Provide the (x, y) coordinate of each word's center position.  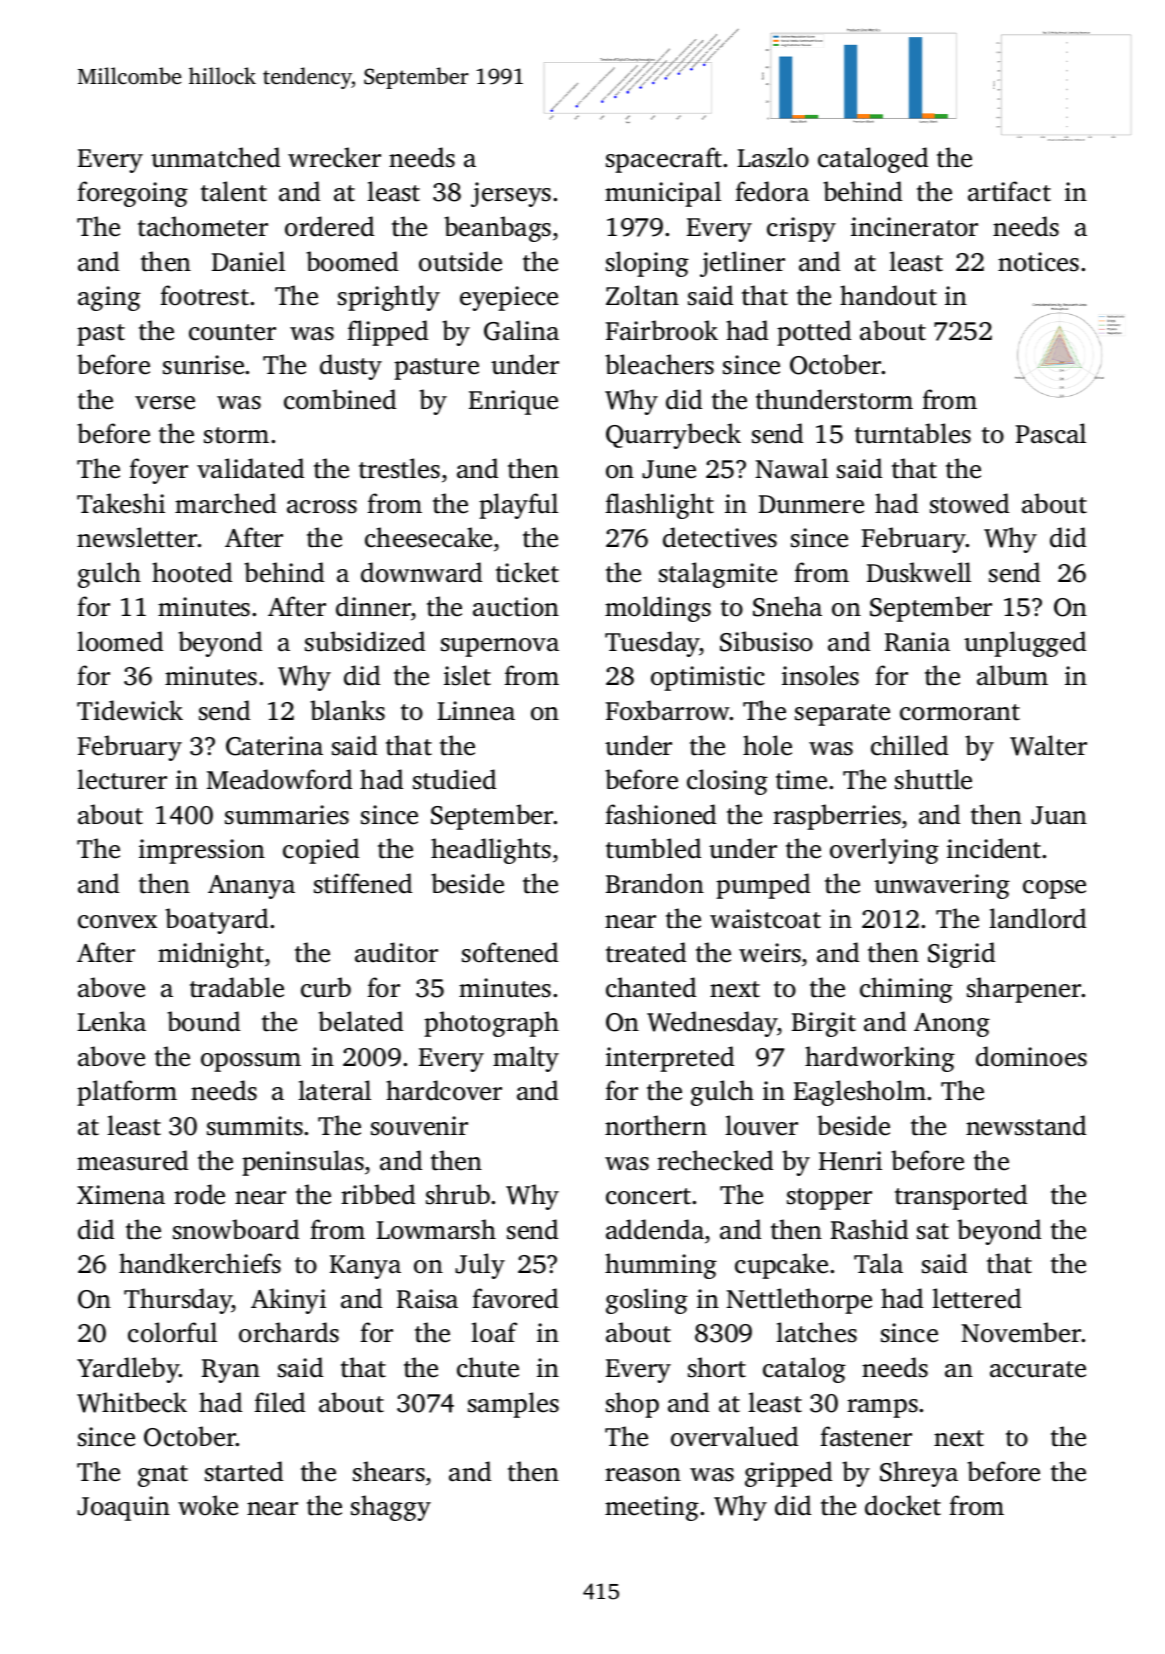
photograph (491, 1024)
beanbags (497, 229)
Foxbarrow (668, 710)
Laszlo (773, 157)
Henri (850, 1161)
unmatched (215, 157)
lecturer (122, 779)
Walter (1048, 745)
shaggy (391, 1508)
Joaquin (123, 1508)
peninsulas (303, 1163)
